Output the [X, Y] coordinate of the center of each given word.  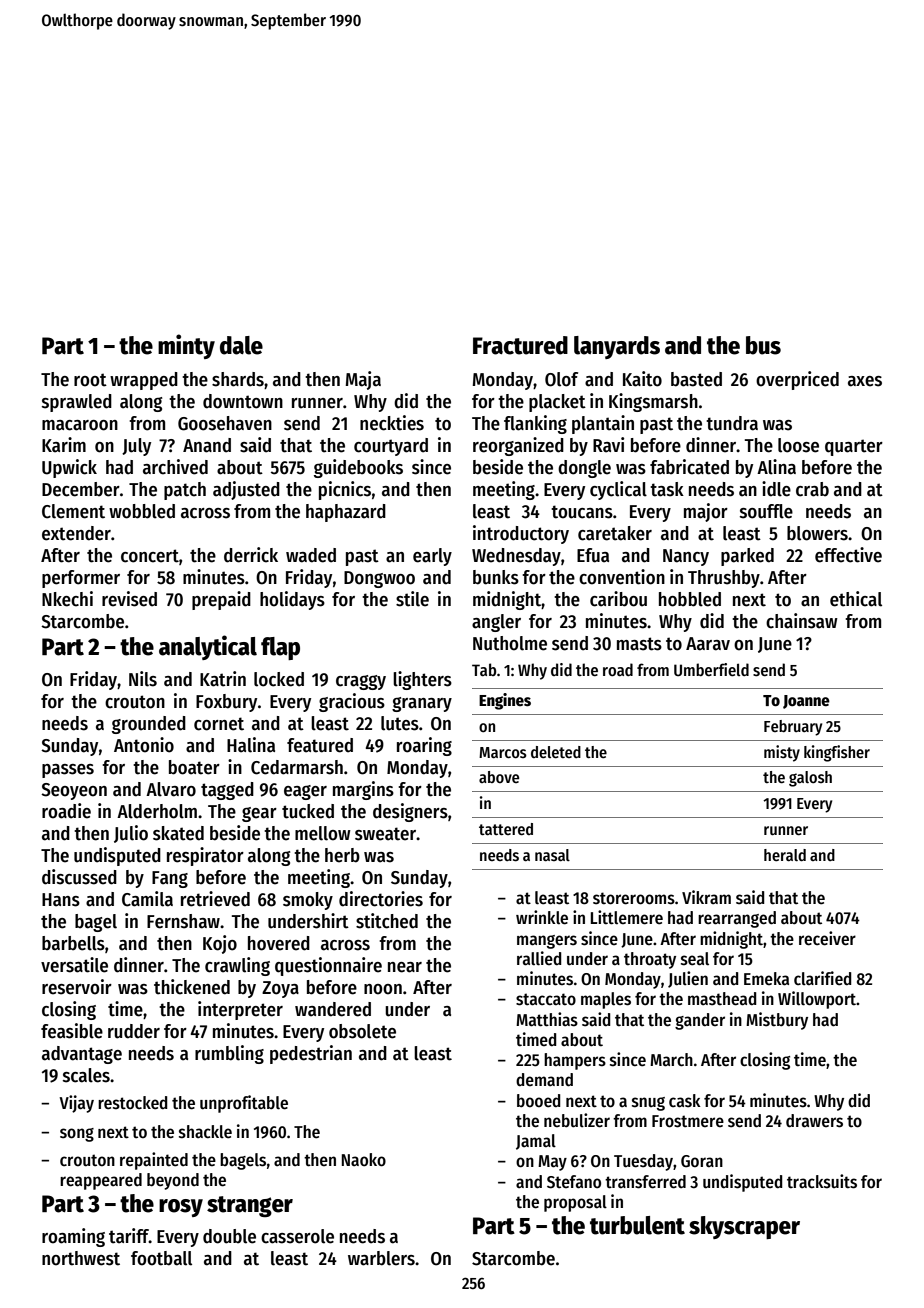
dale [241, 345]
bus [763, 345]
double [229, 1236]
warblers [381, 1258]
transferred [645, 1182]
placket [557, 403]
